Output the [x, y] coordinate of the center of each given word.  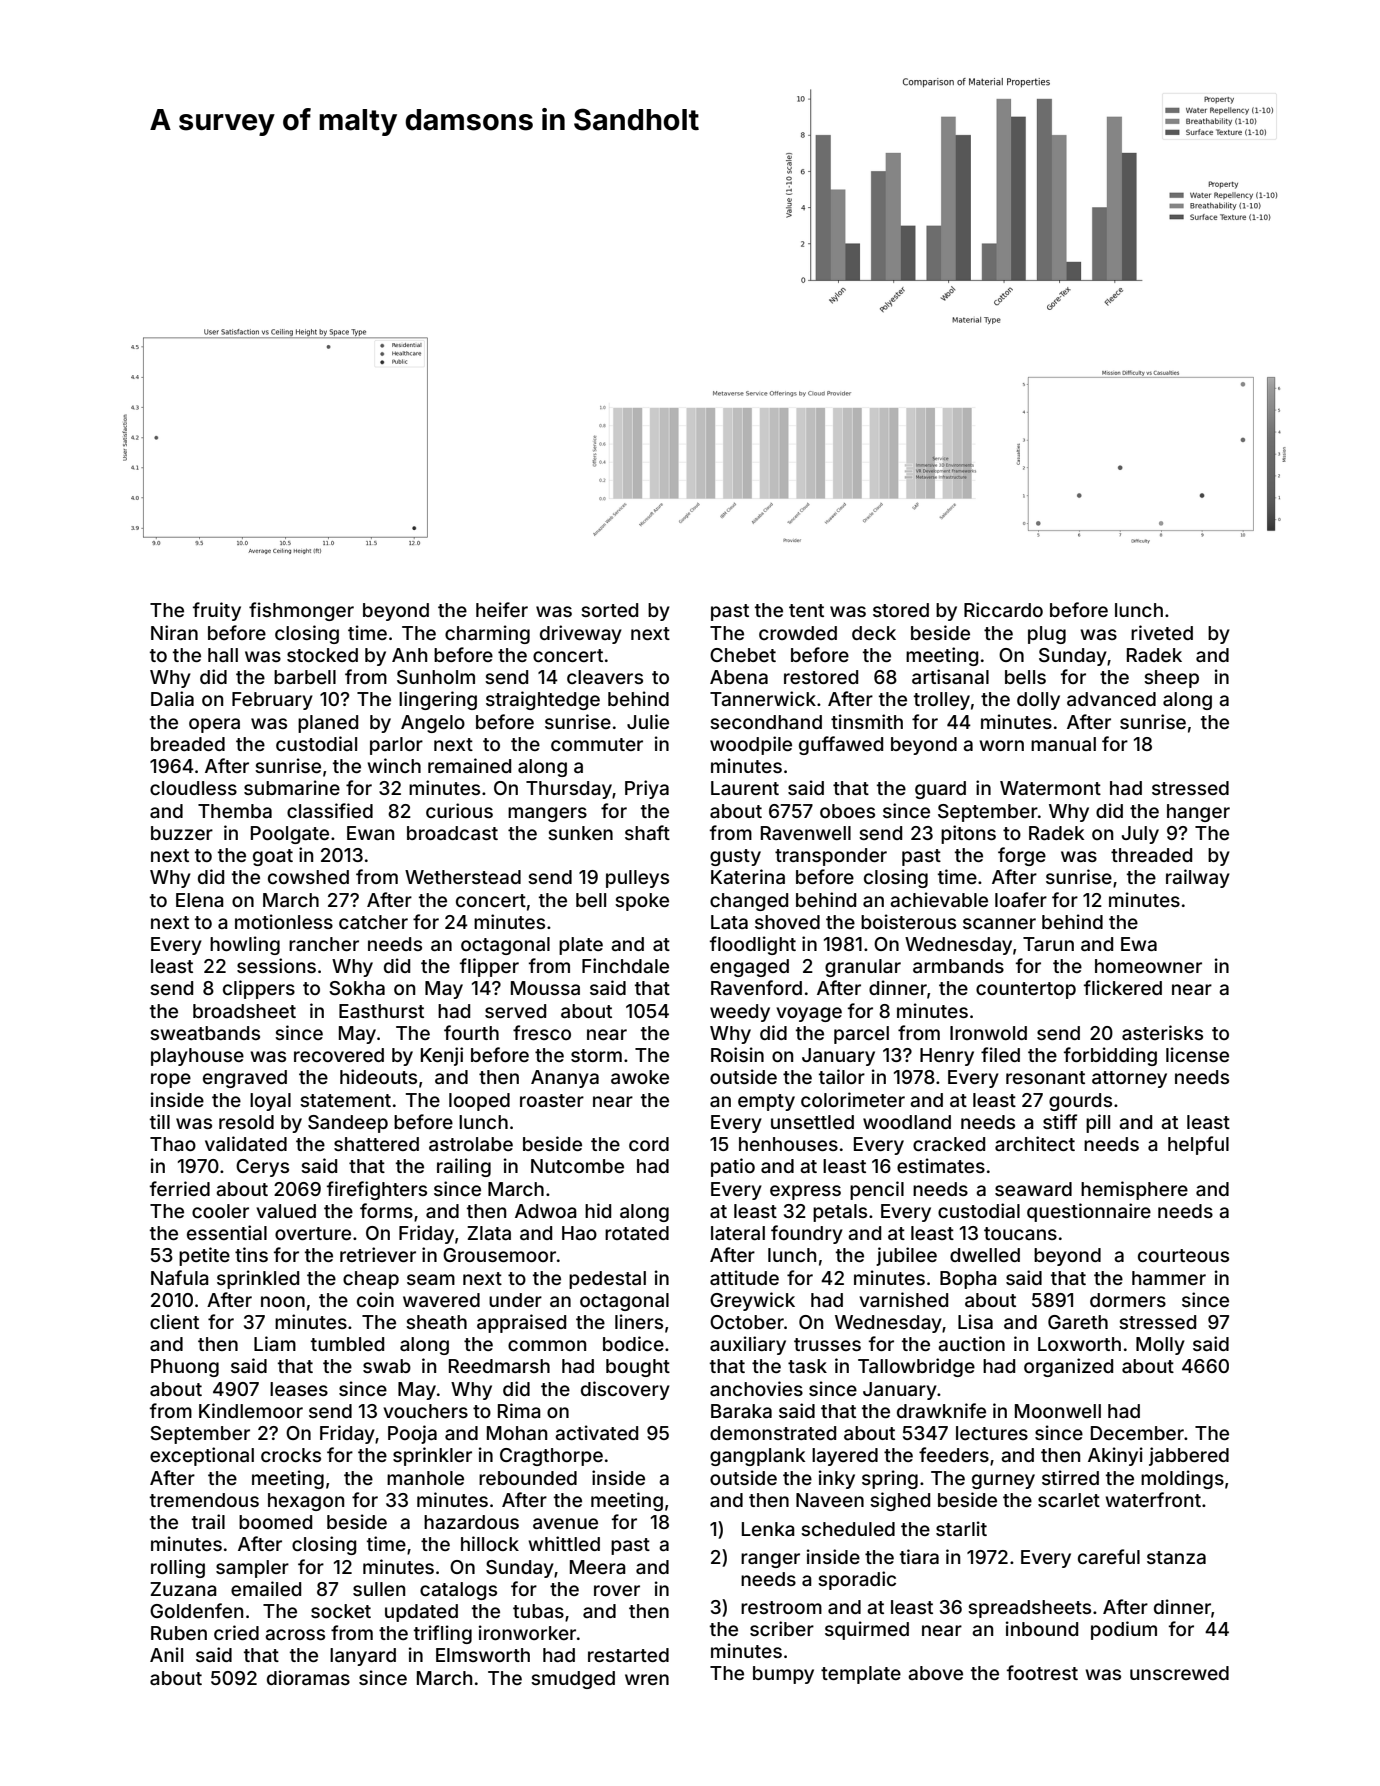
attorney [1129, 1079]
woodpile [751, 745]
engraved [245, 1079]
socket [341, 1611]
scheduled [848, 1529]
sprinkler [432, 1456]
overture [313, 1233]
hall [223, 655]
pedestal [607, 1280]
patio [733, 1167]
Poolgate [290, 835]
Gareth [1078, 1322]
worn [1001, 745]
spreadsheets [1029, 1609]
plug [1047, 635]
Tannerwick [763, 698]
